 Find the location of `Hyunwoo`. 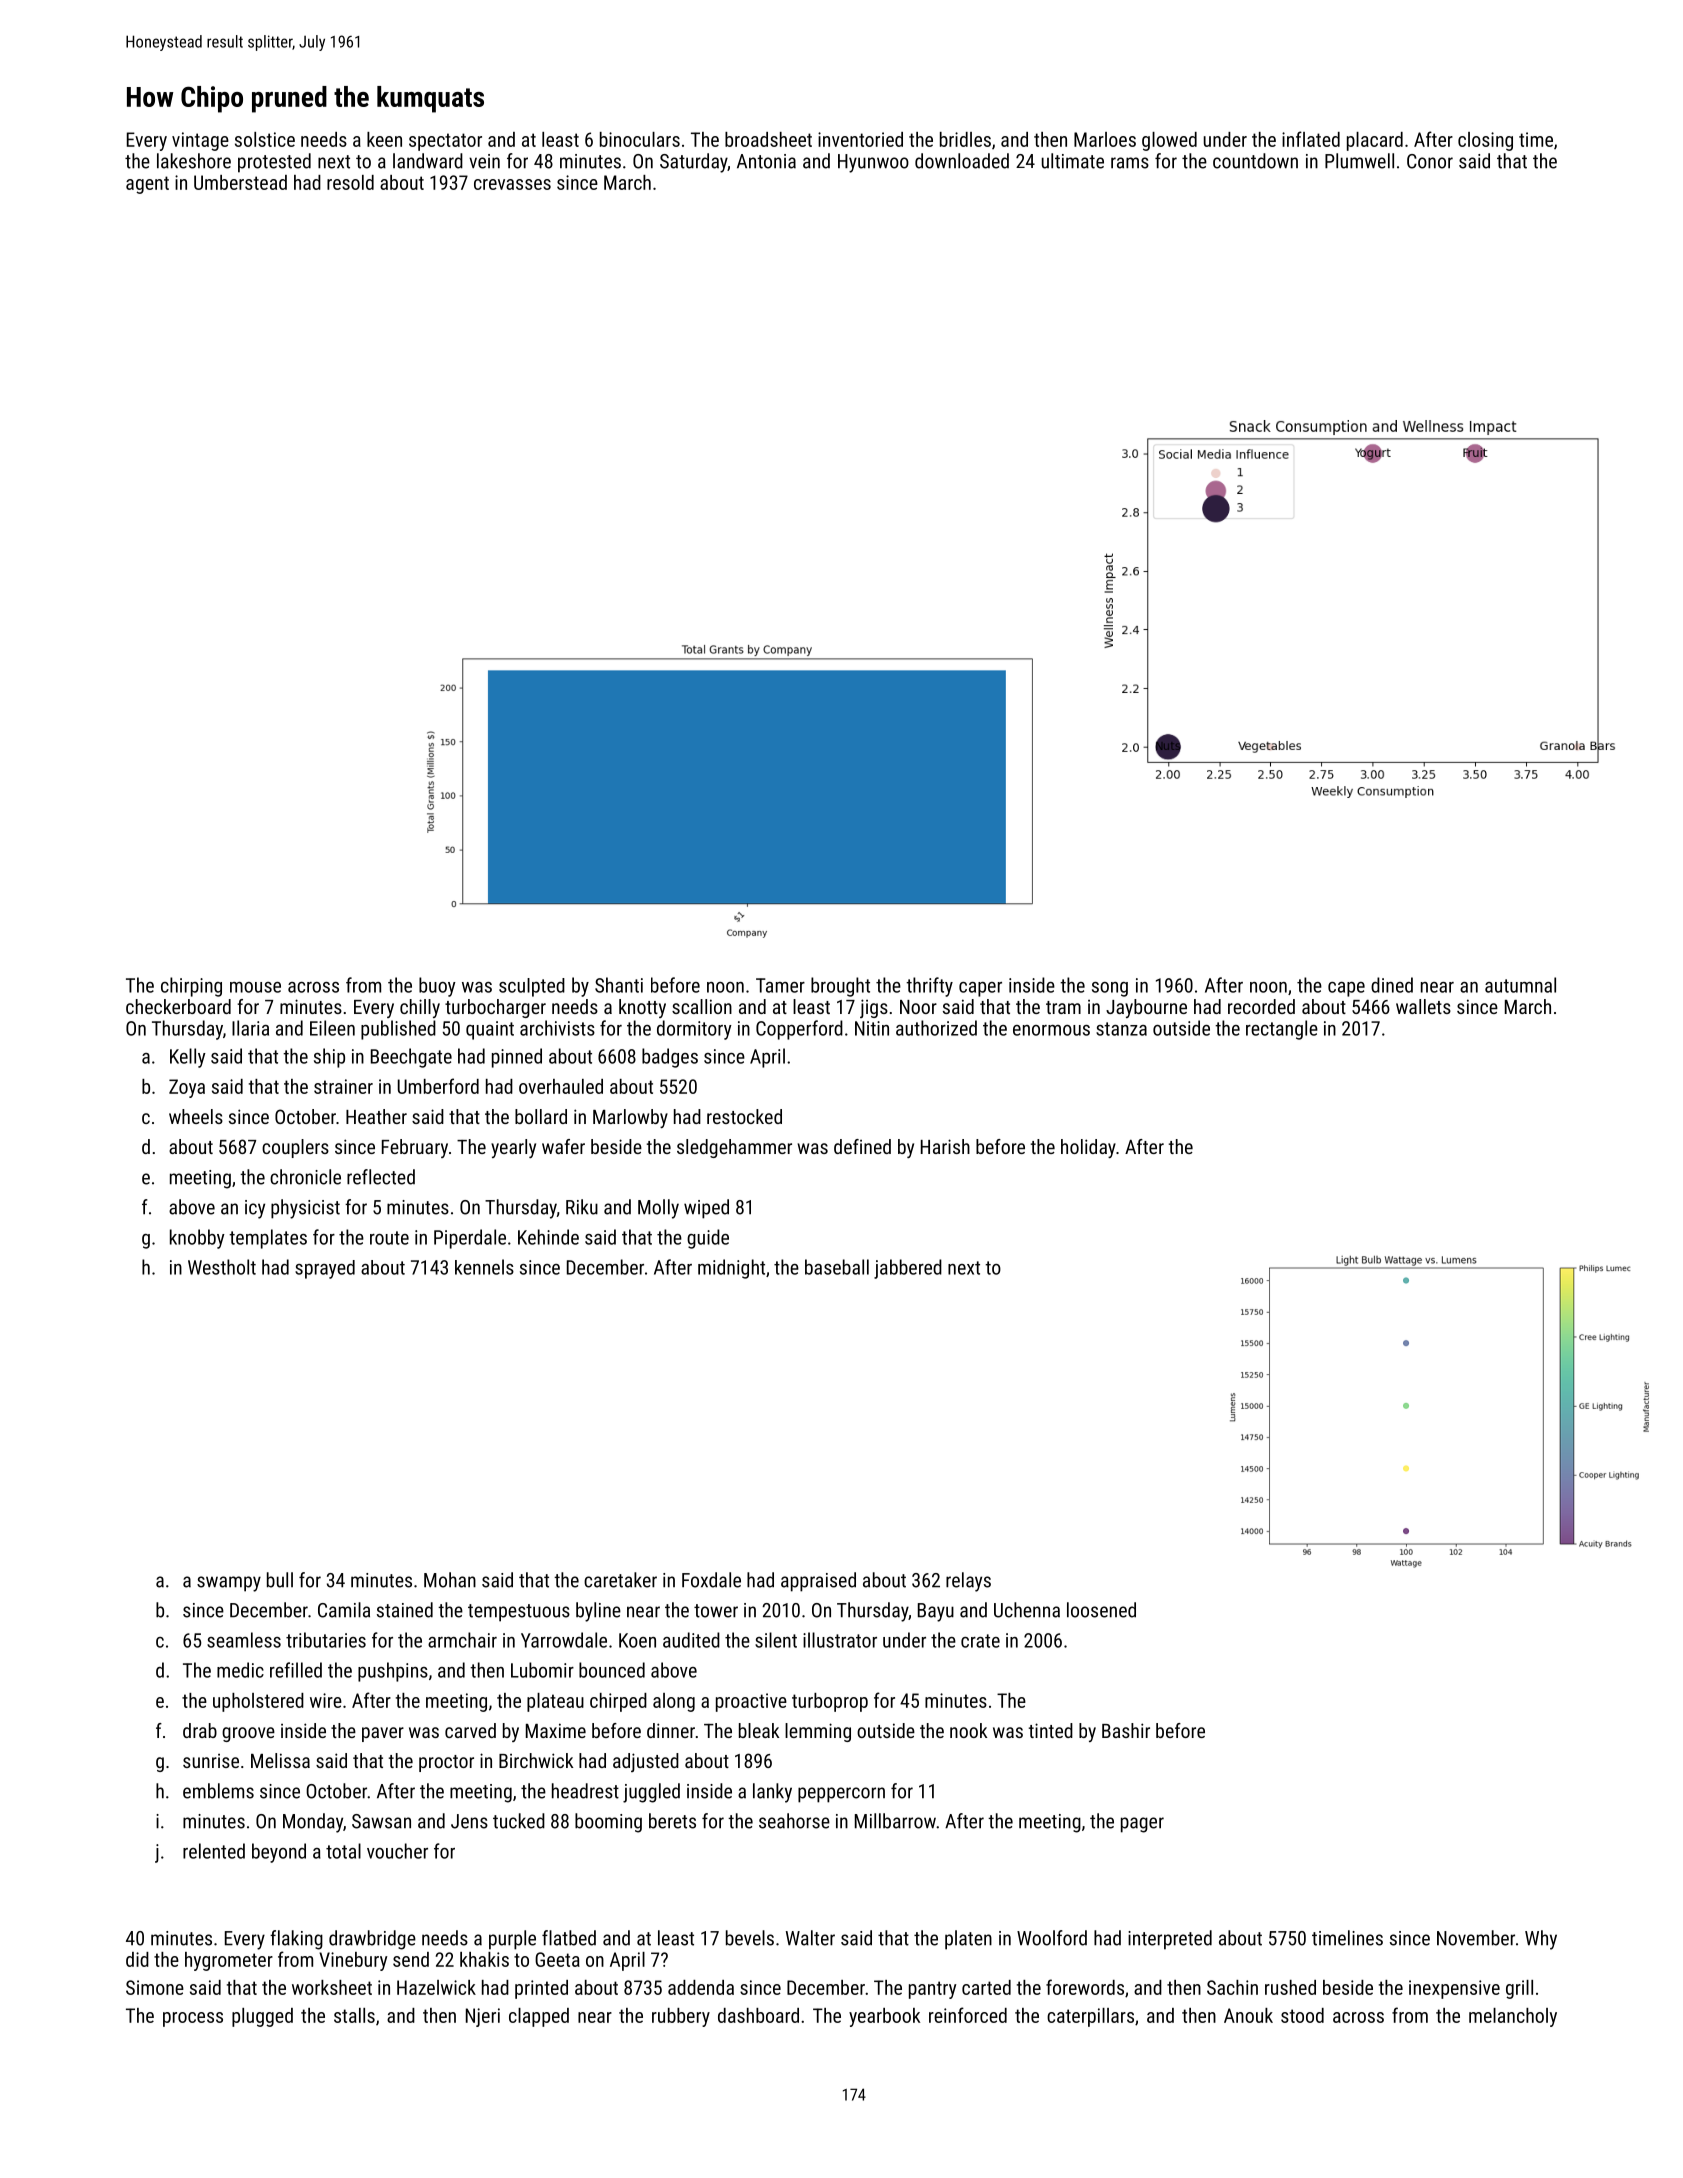

Hyunwoo is located at coordinates (873, 163).
